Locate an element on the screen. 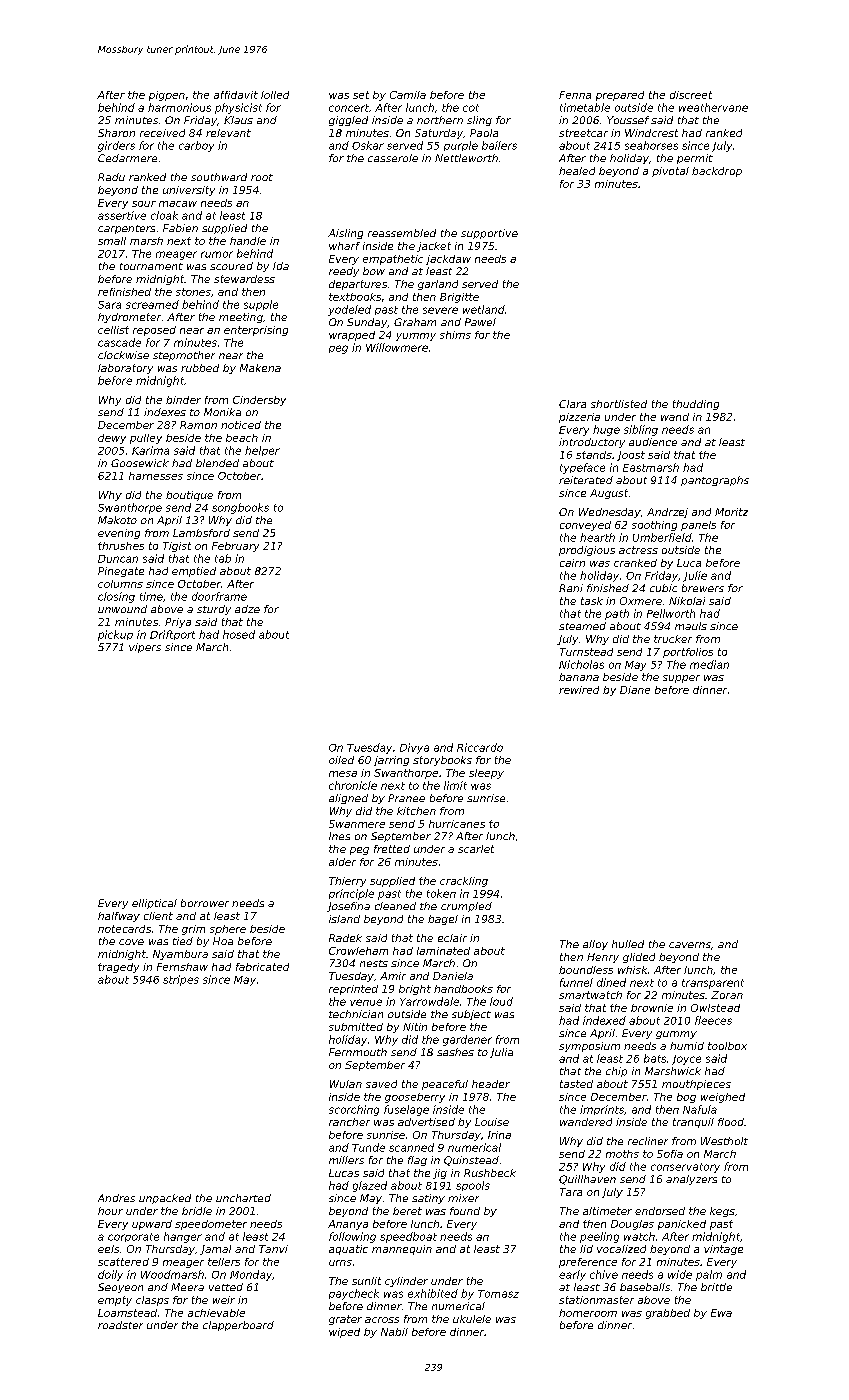 The height and width of the screenshot is (1400, 849). sphere is located at coordinates (228, 930).
